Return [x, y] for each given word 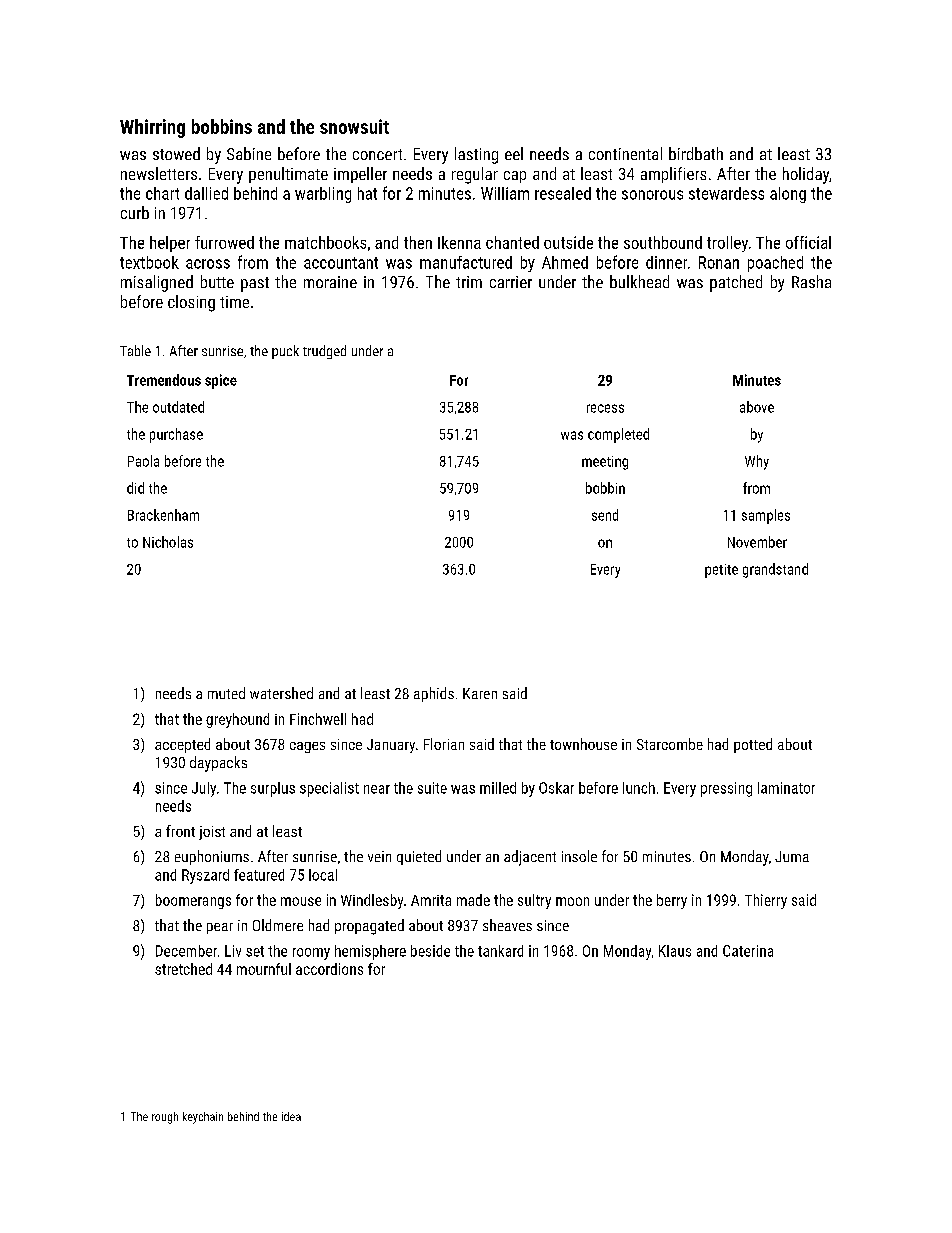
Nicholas [168, 542]
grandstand [775, 570]
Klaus [675, 951]
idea [291, 1116]
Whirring [152, 128]
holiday [806, 175]
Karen [480, 693]
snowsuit [354, 126]
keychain [203, 1118]
